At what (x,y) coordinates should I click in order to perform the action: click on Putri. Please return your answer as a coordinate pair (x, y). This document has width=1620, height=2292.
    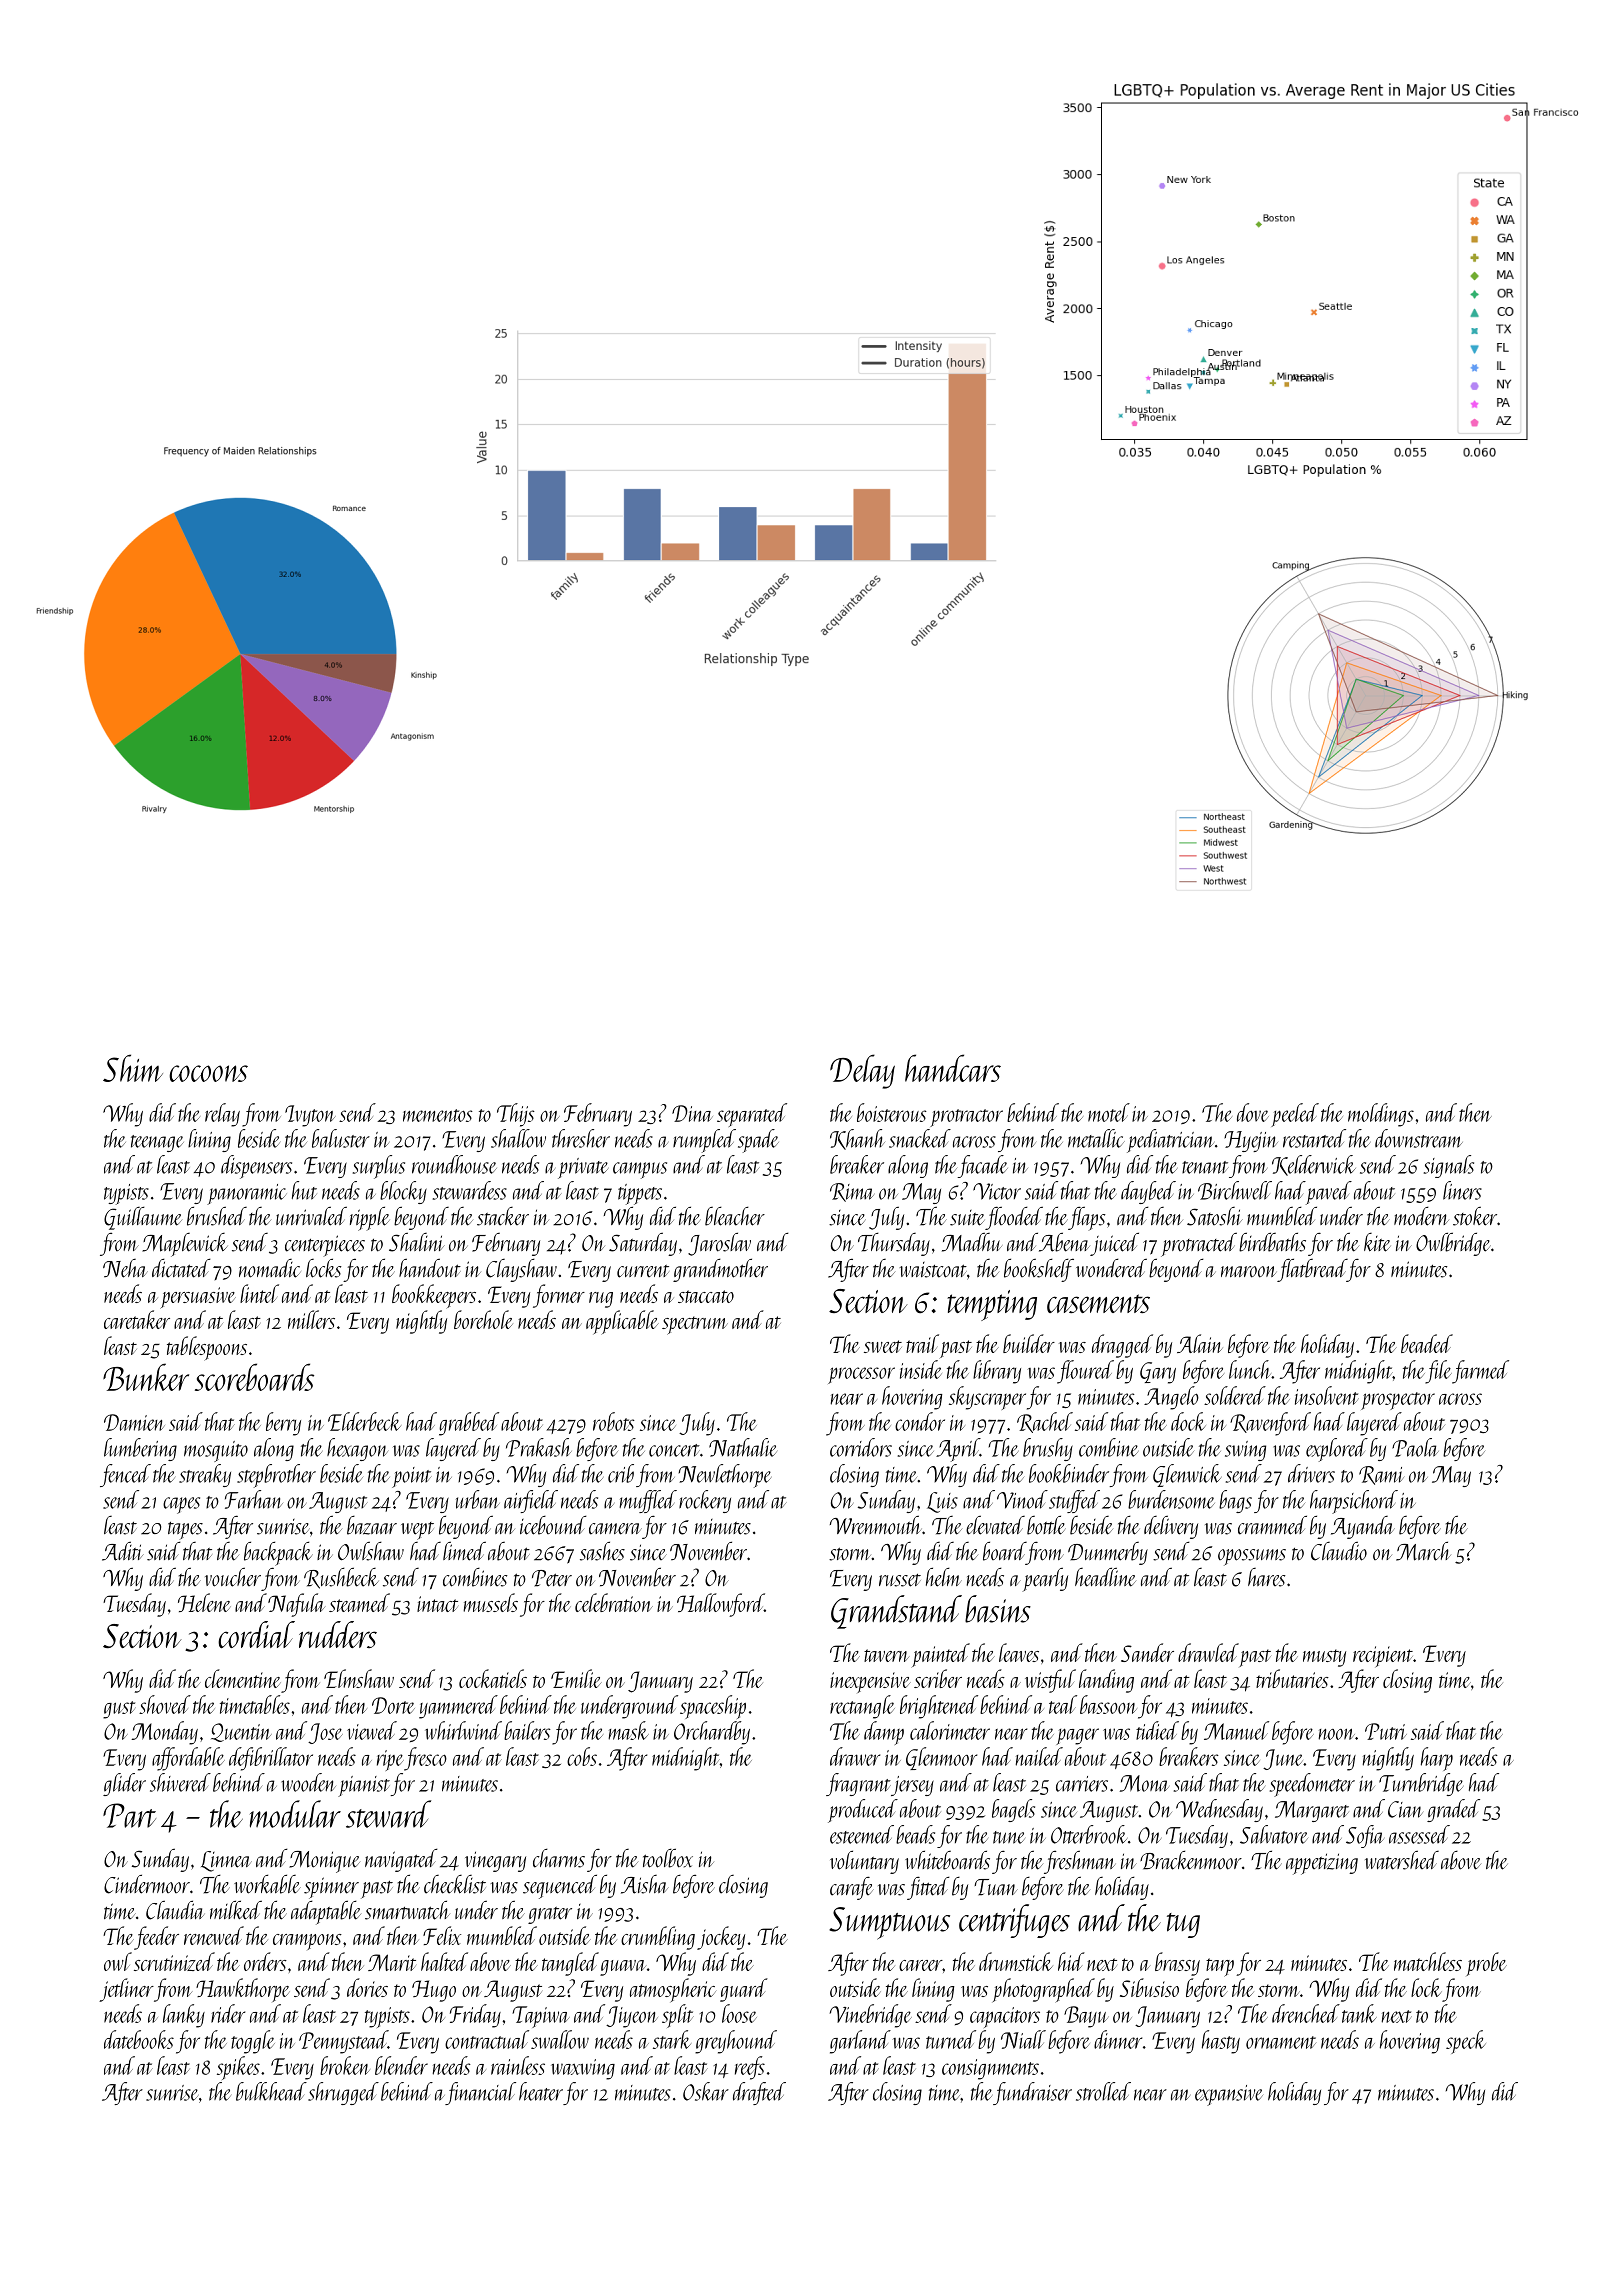
    Looking at the image, I should click on (1386, 1731).
